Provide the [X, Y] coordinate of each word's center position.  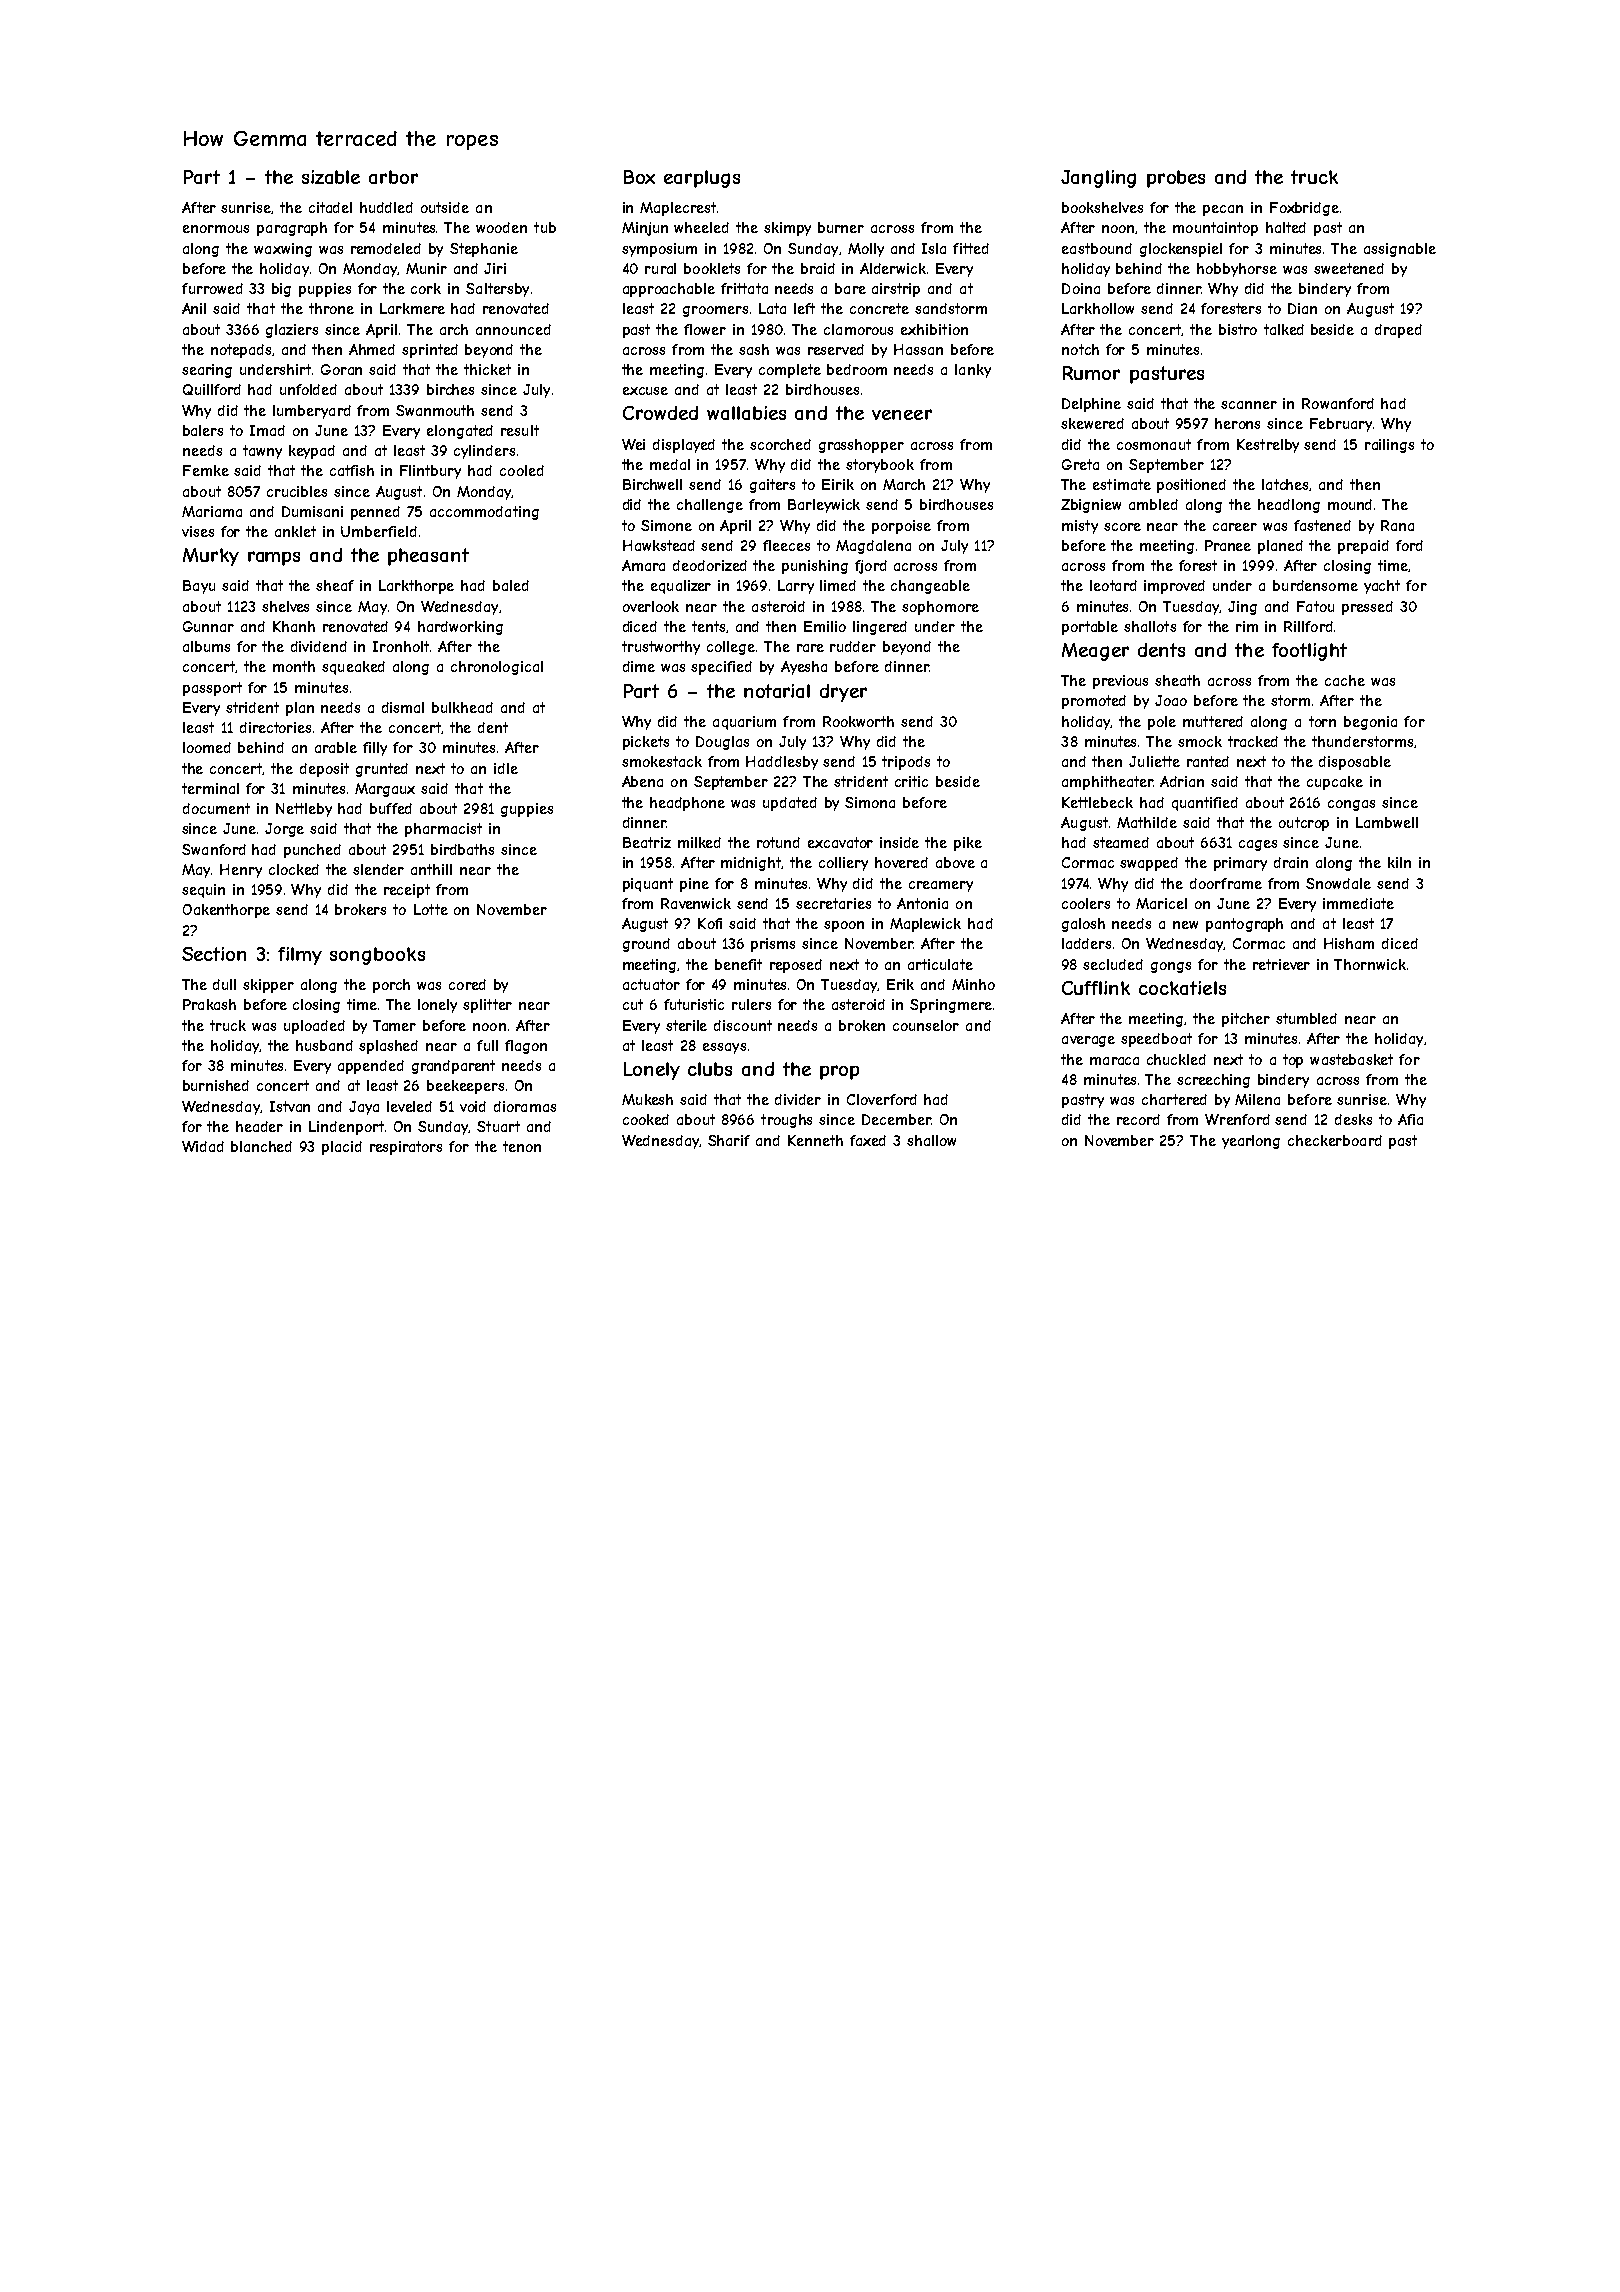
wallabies [746, 413]
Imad [267, 430]
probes [1176, 179]
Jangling [1098, 179]
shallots [1150, 626]
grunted [382, 770]
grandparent [453, 1067]
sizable [331, 177]
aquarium [744, 723]
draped [1398, 331]
